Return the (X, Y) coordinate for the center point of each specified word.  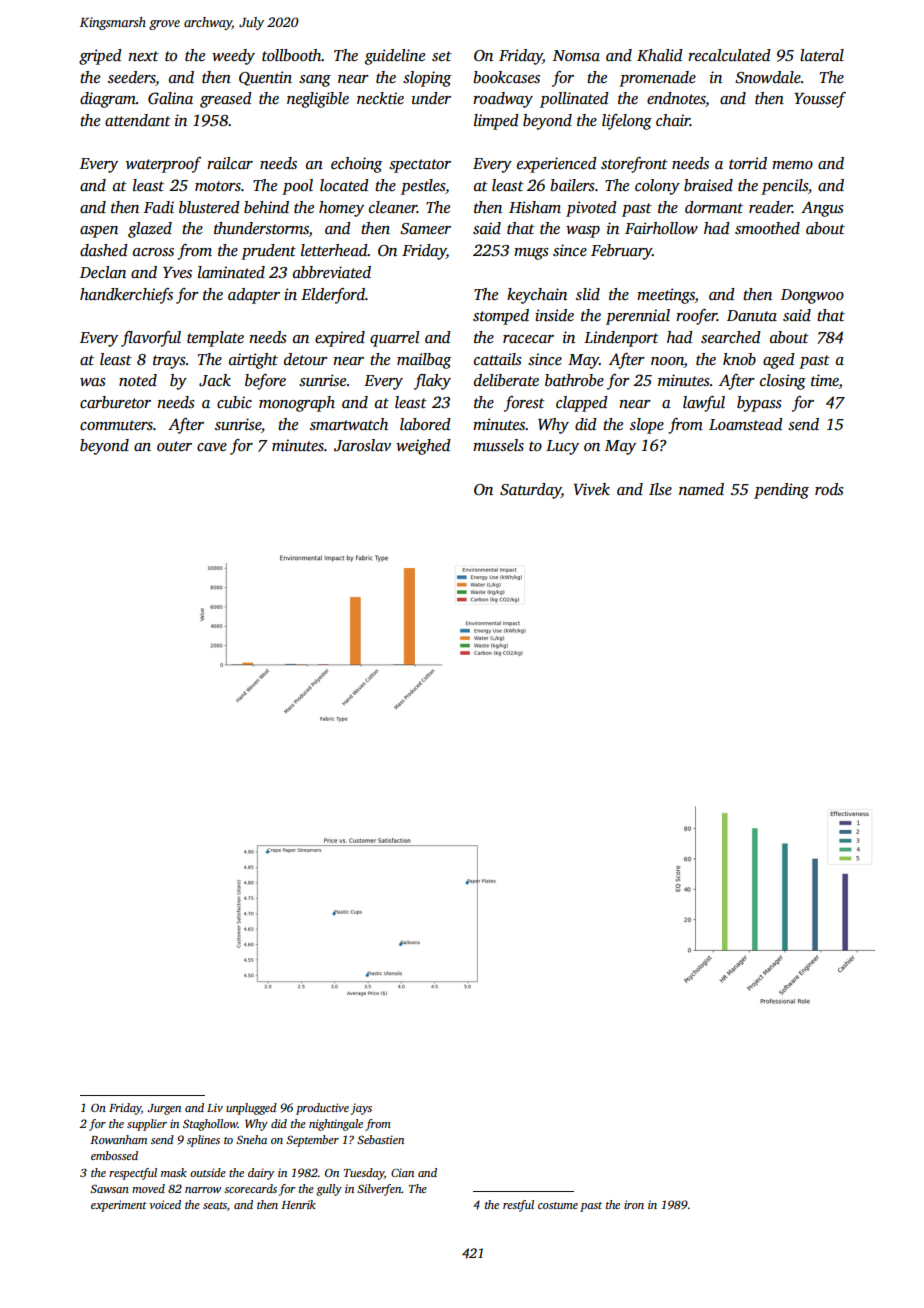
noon (667, 361)
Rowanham (118, 1139)
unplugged (251, 1109)
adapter (254, 296)
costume (558, 1205)
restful (518, 1206)
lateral (822, 55)
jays (361, 1109)
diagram (108, 100)
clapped (582, 404)
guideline (395, 57)
